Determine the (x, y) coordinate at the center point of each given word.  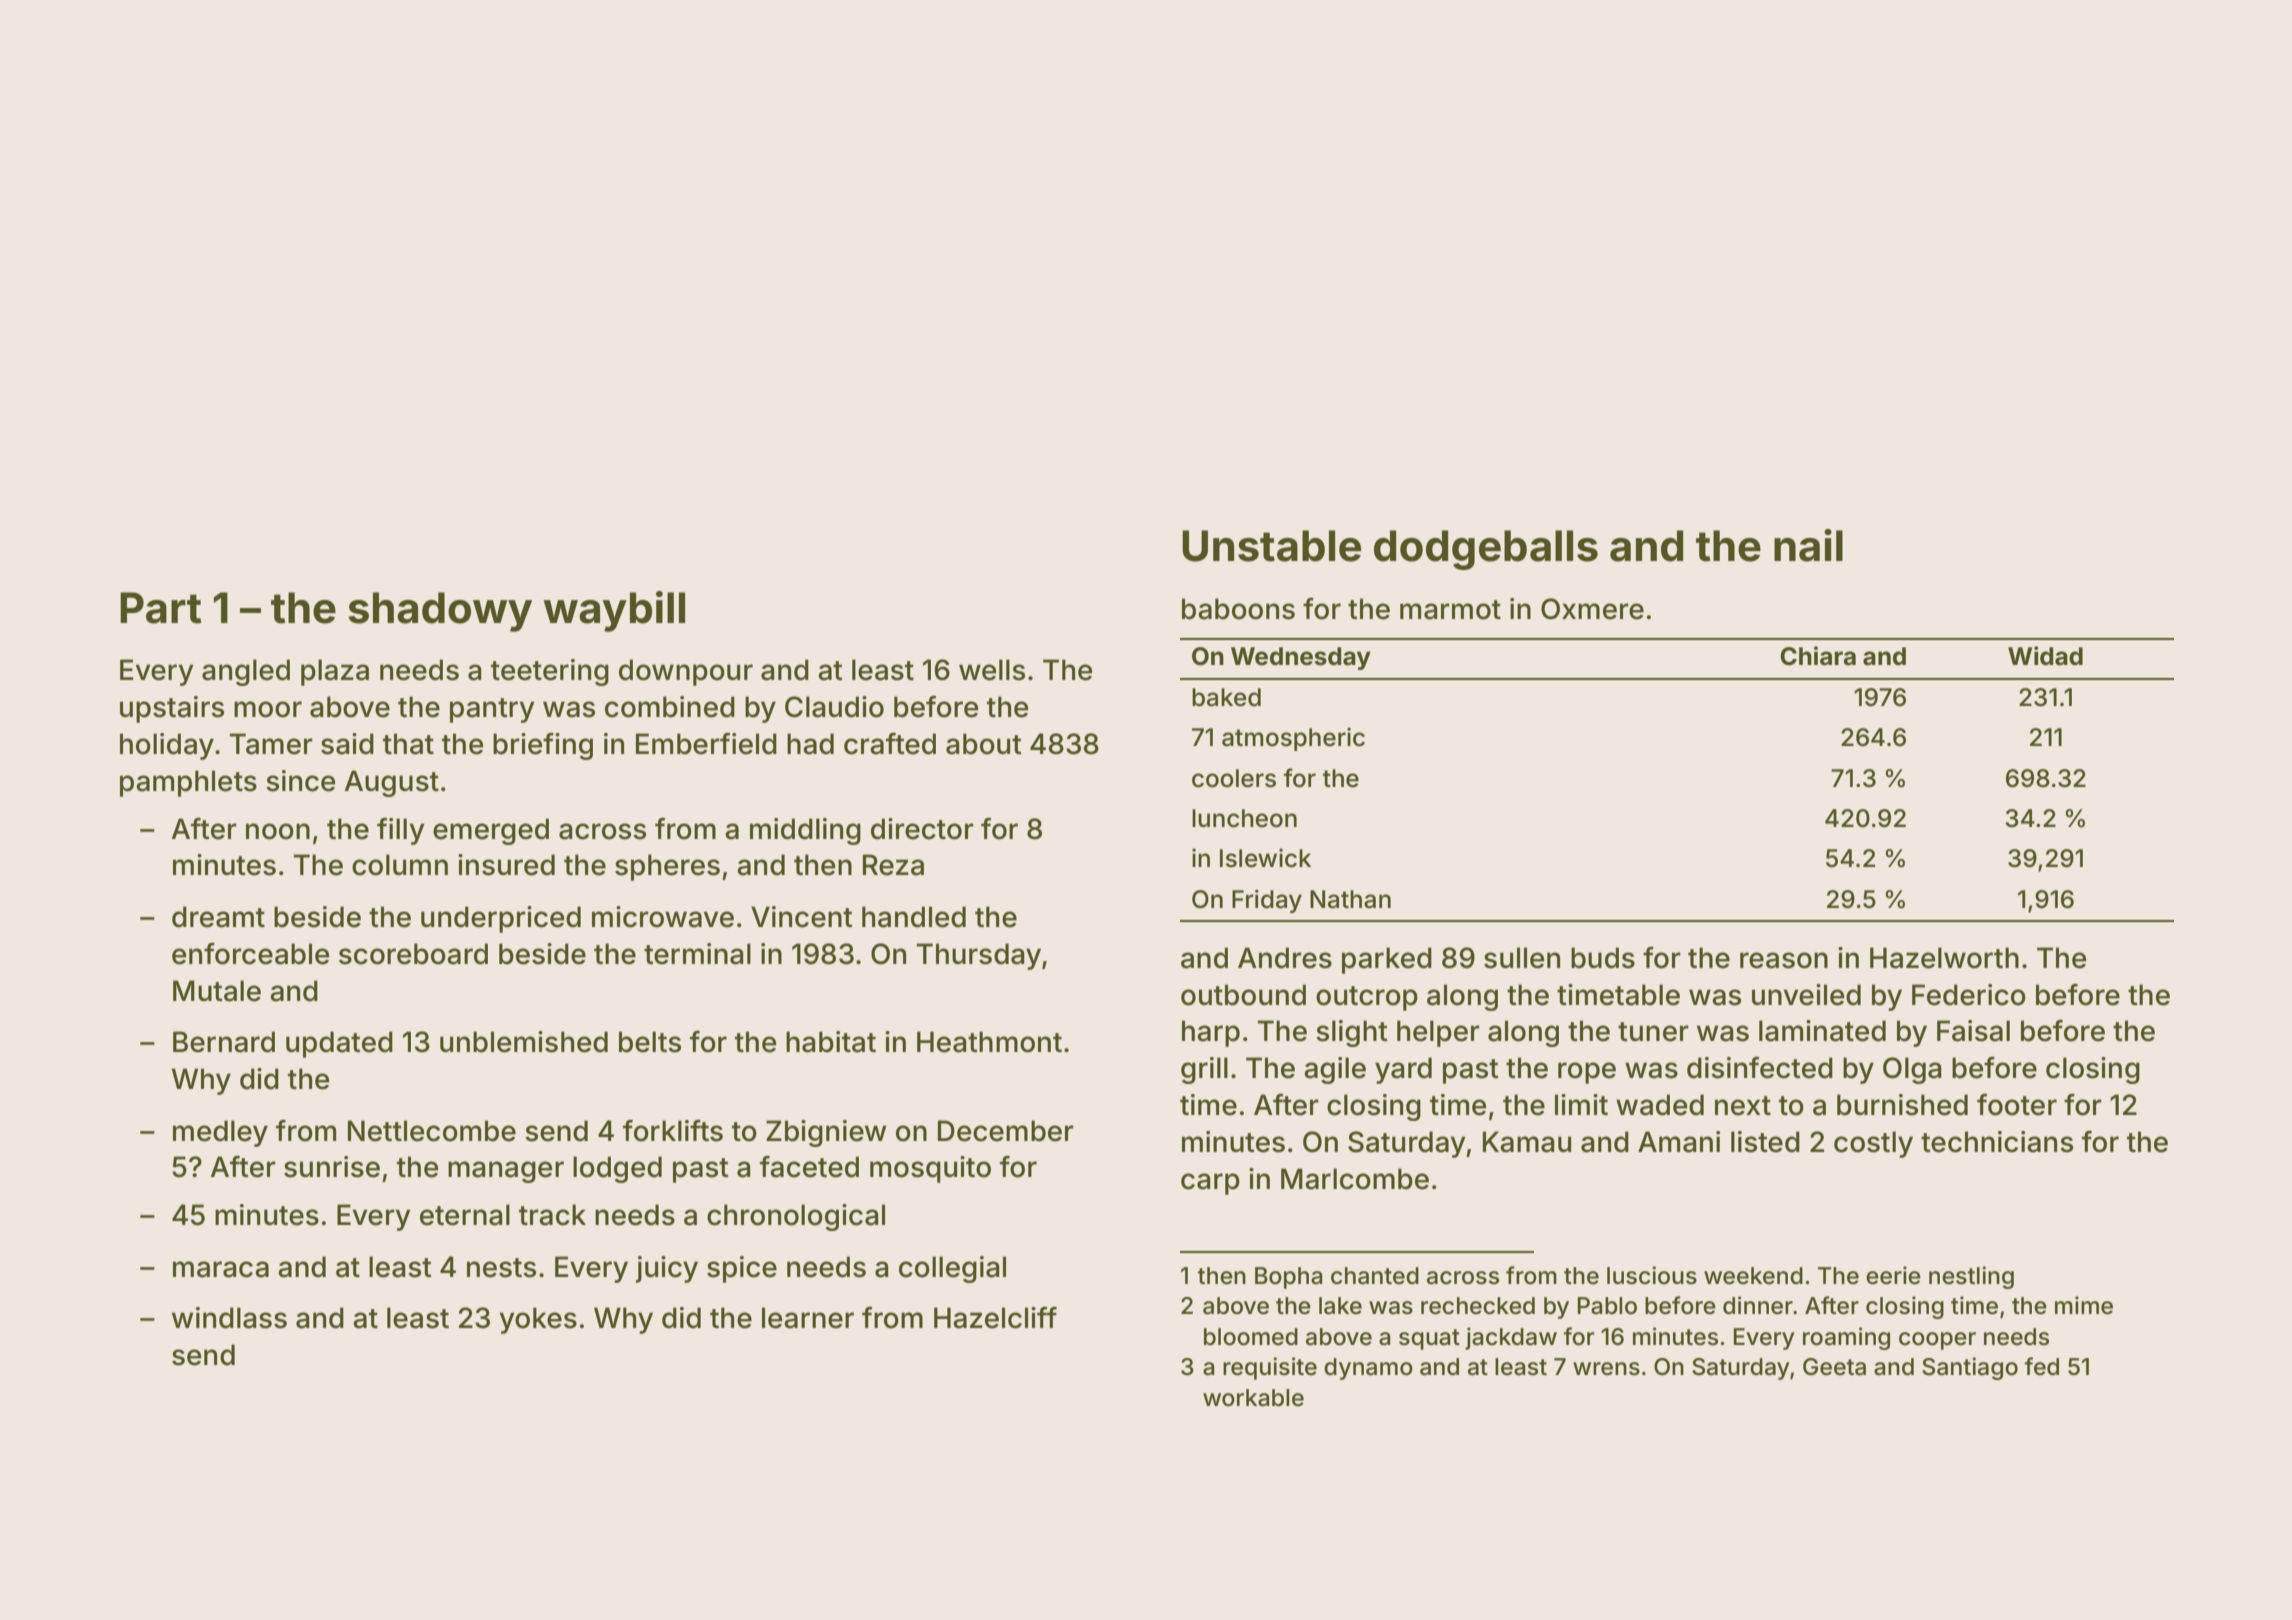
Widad (2045, 656)
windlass (229, 1318)
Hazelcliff (995, 1317)
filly (401, 831)
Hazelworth (1944, 958)
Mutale (217, 991)
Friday (1267, 901)
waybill (614, 611)
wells (992, 670)
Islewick (1265, 858)
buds (1603, 958)
